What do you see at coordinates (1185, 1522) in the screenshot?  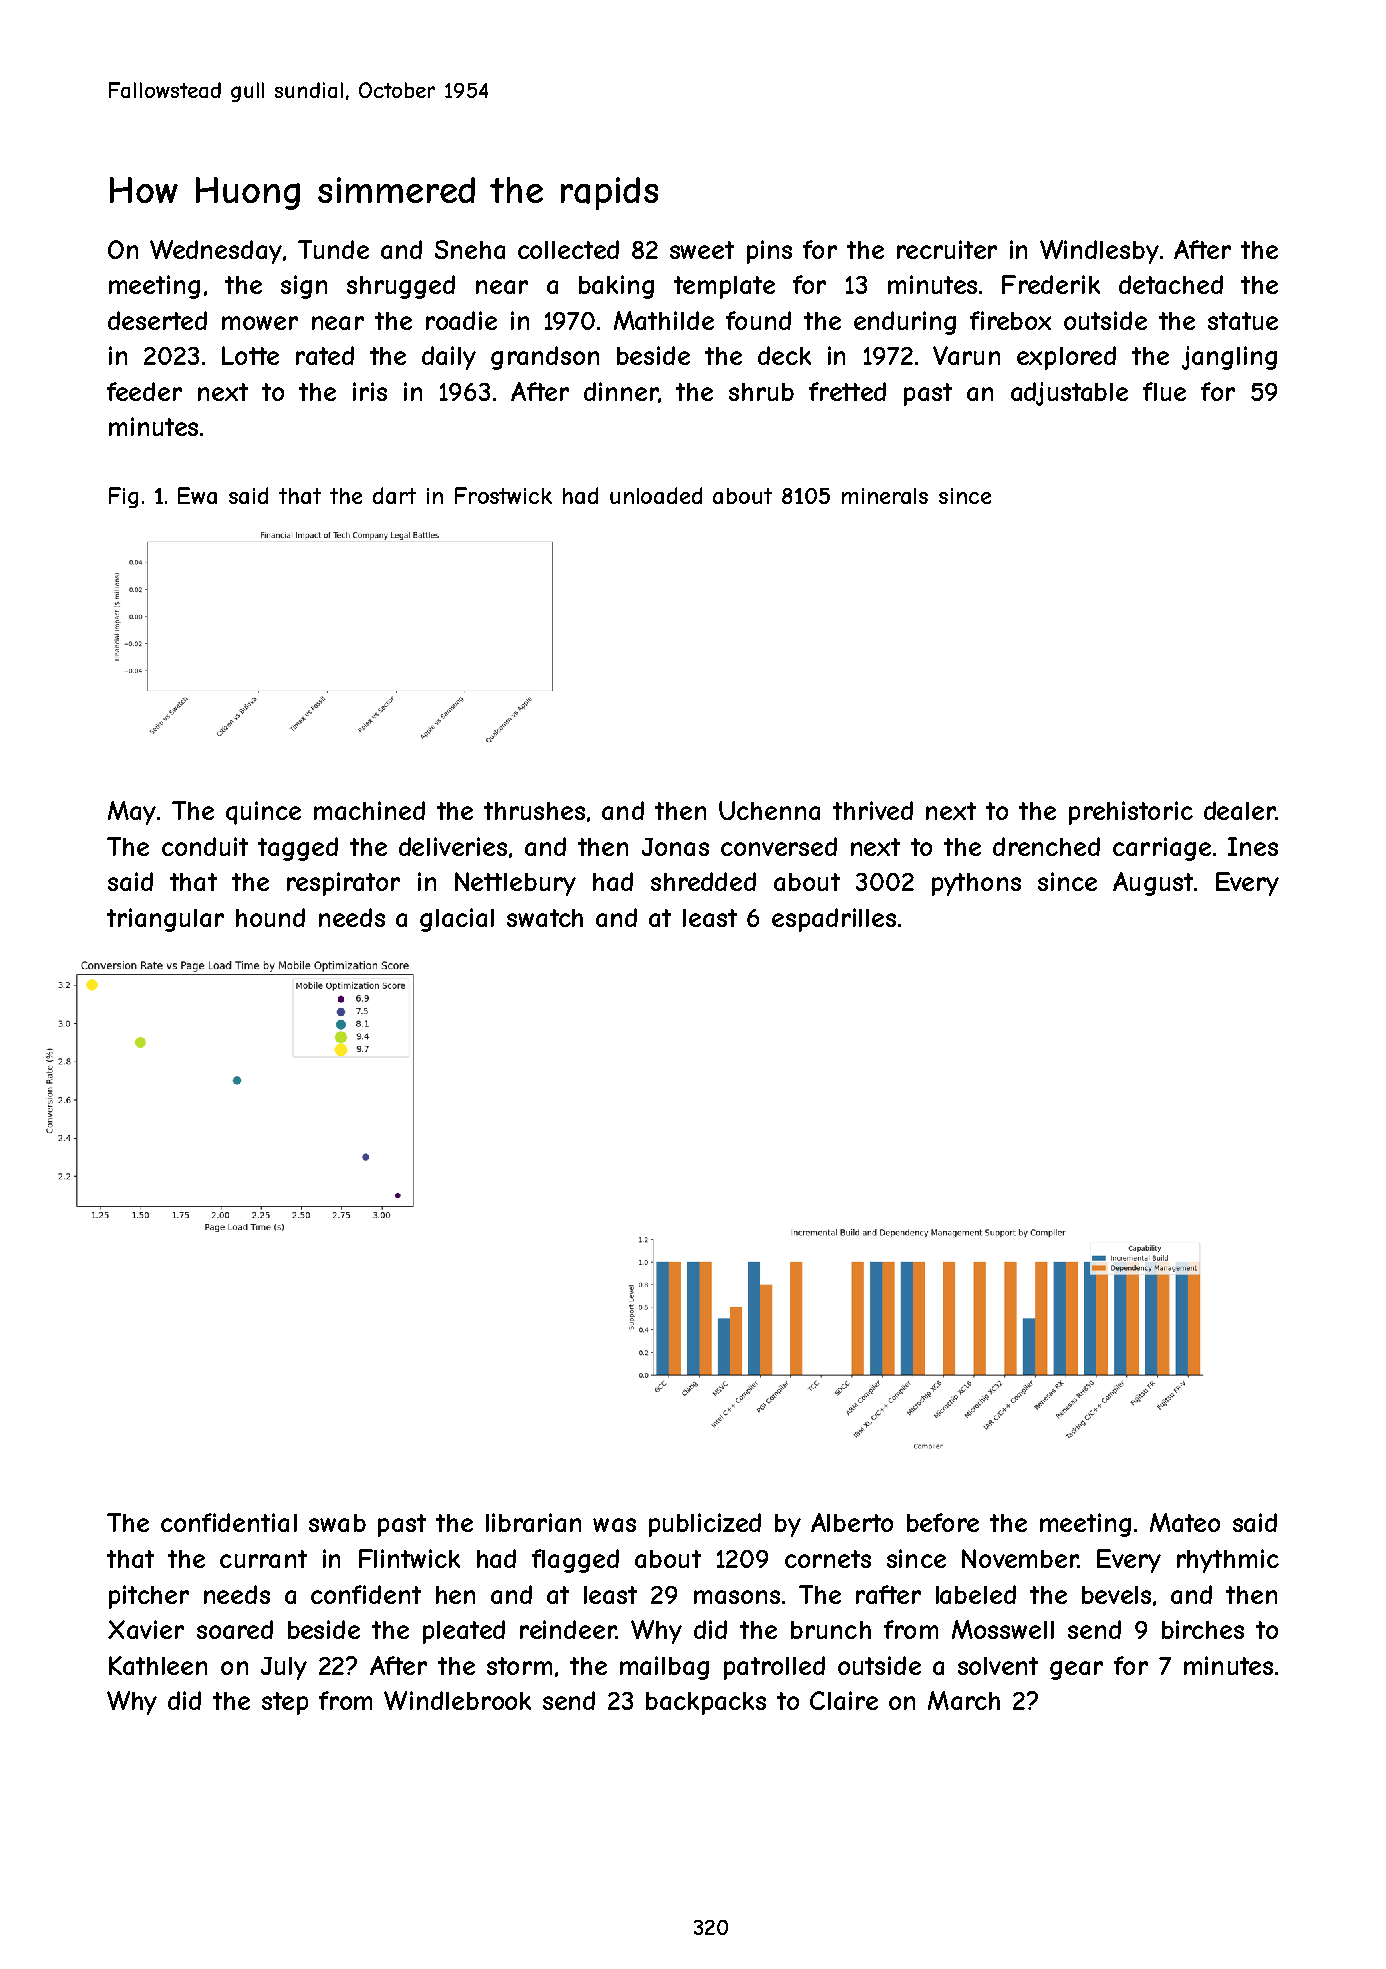 I see `Mateo` at bounding box center [1185, 1522].
